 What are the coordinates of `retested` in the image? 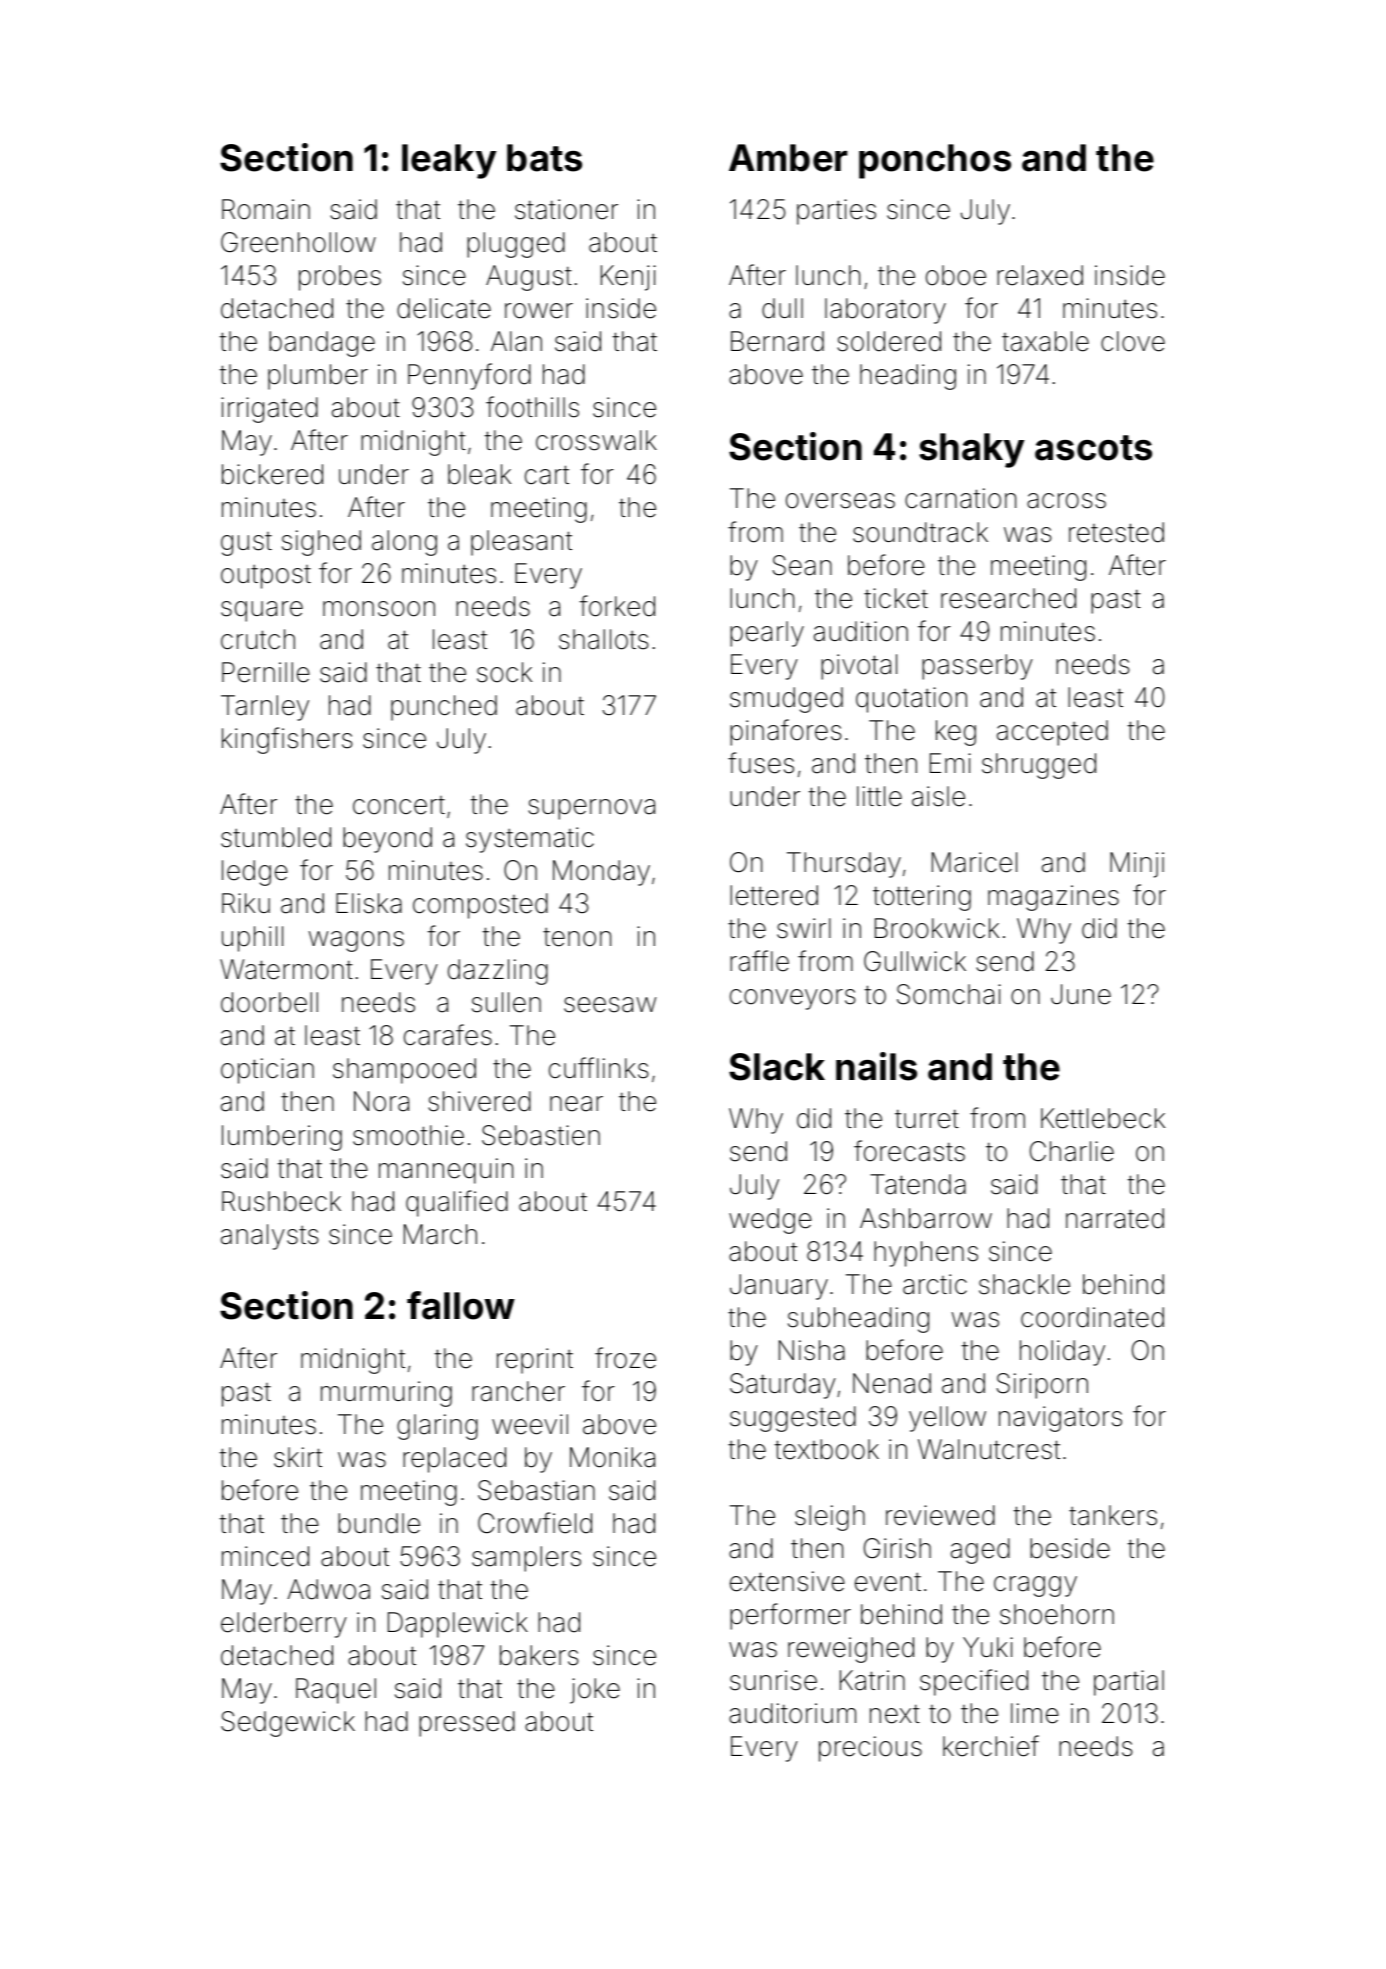 It's located at (1116, 532).
